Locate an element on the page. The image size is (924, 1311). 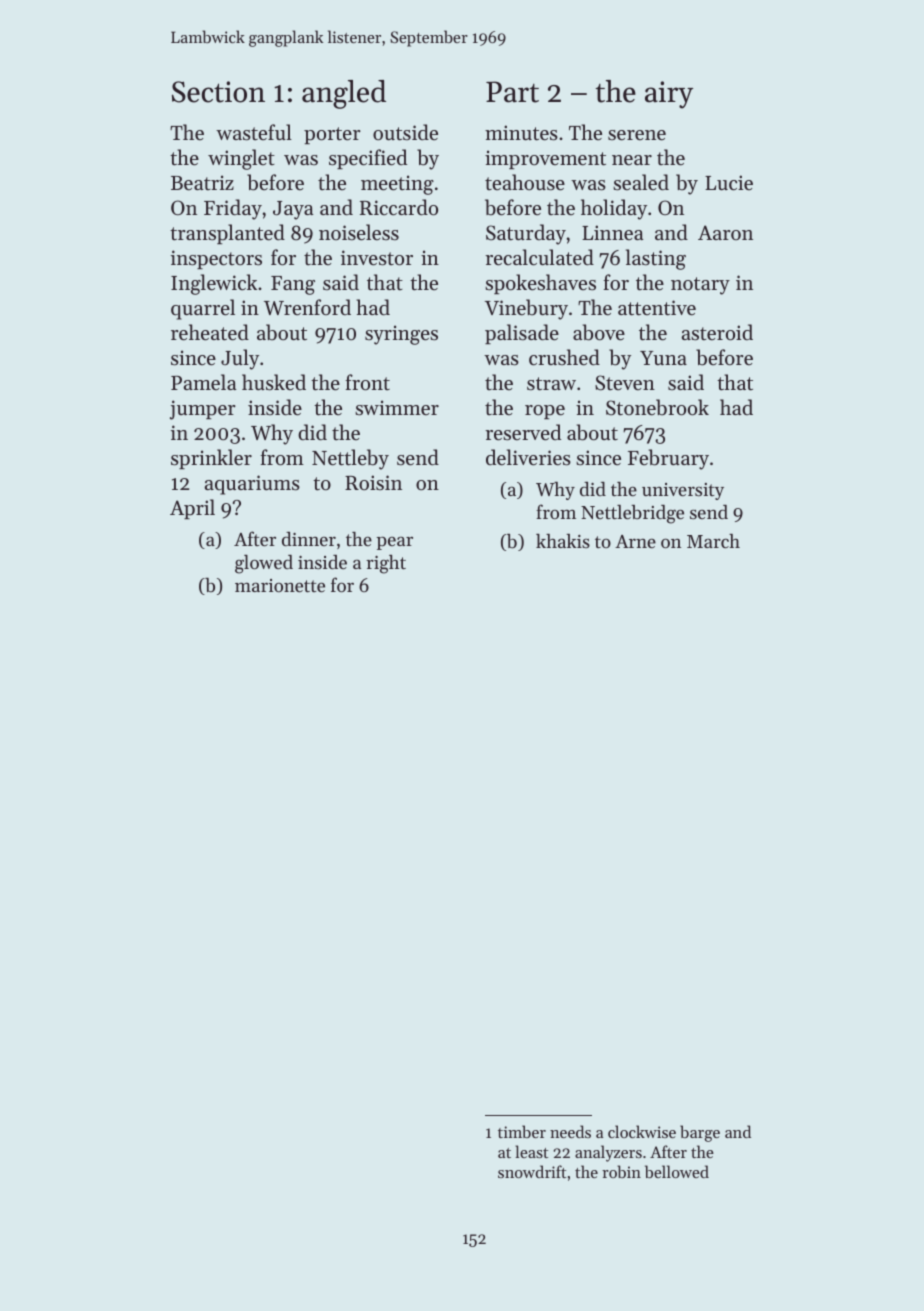
snowdrift is located at coordinates (532, 1171).
